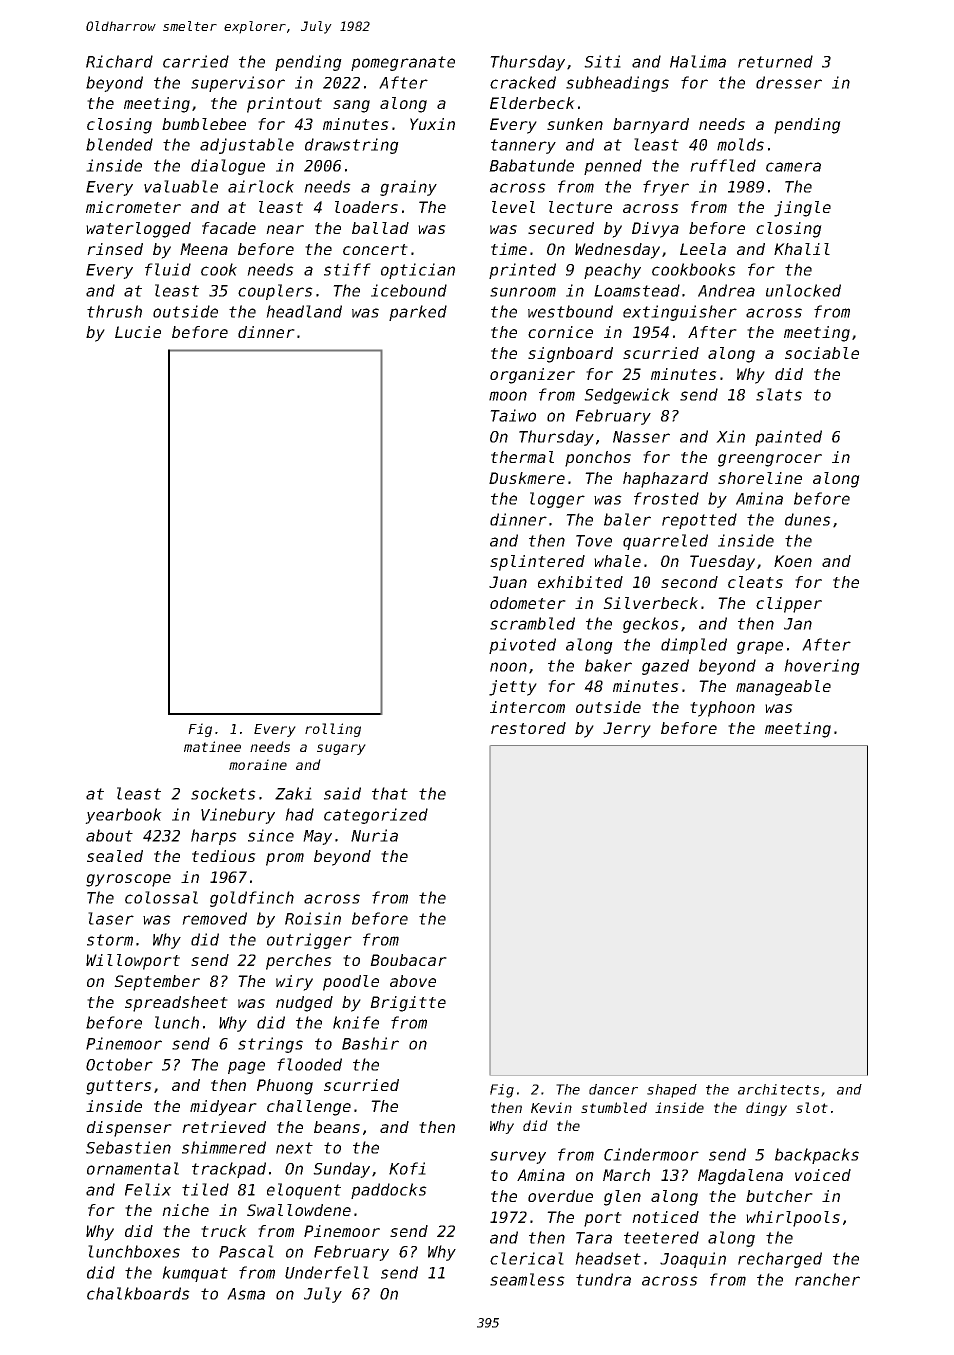 Image resolution: width=954 pixels, height=1355 pixels. I want to click on sockets, so click(223, 793).
